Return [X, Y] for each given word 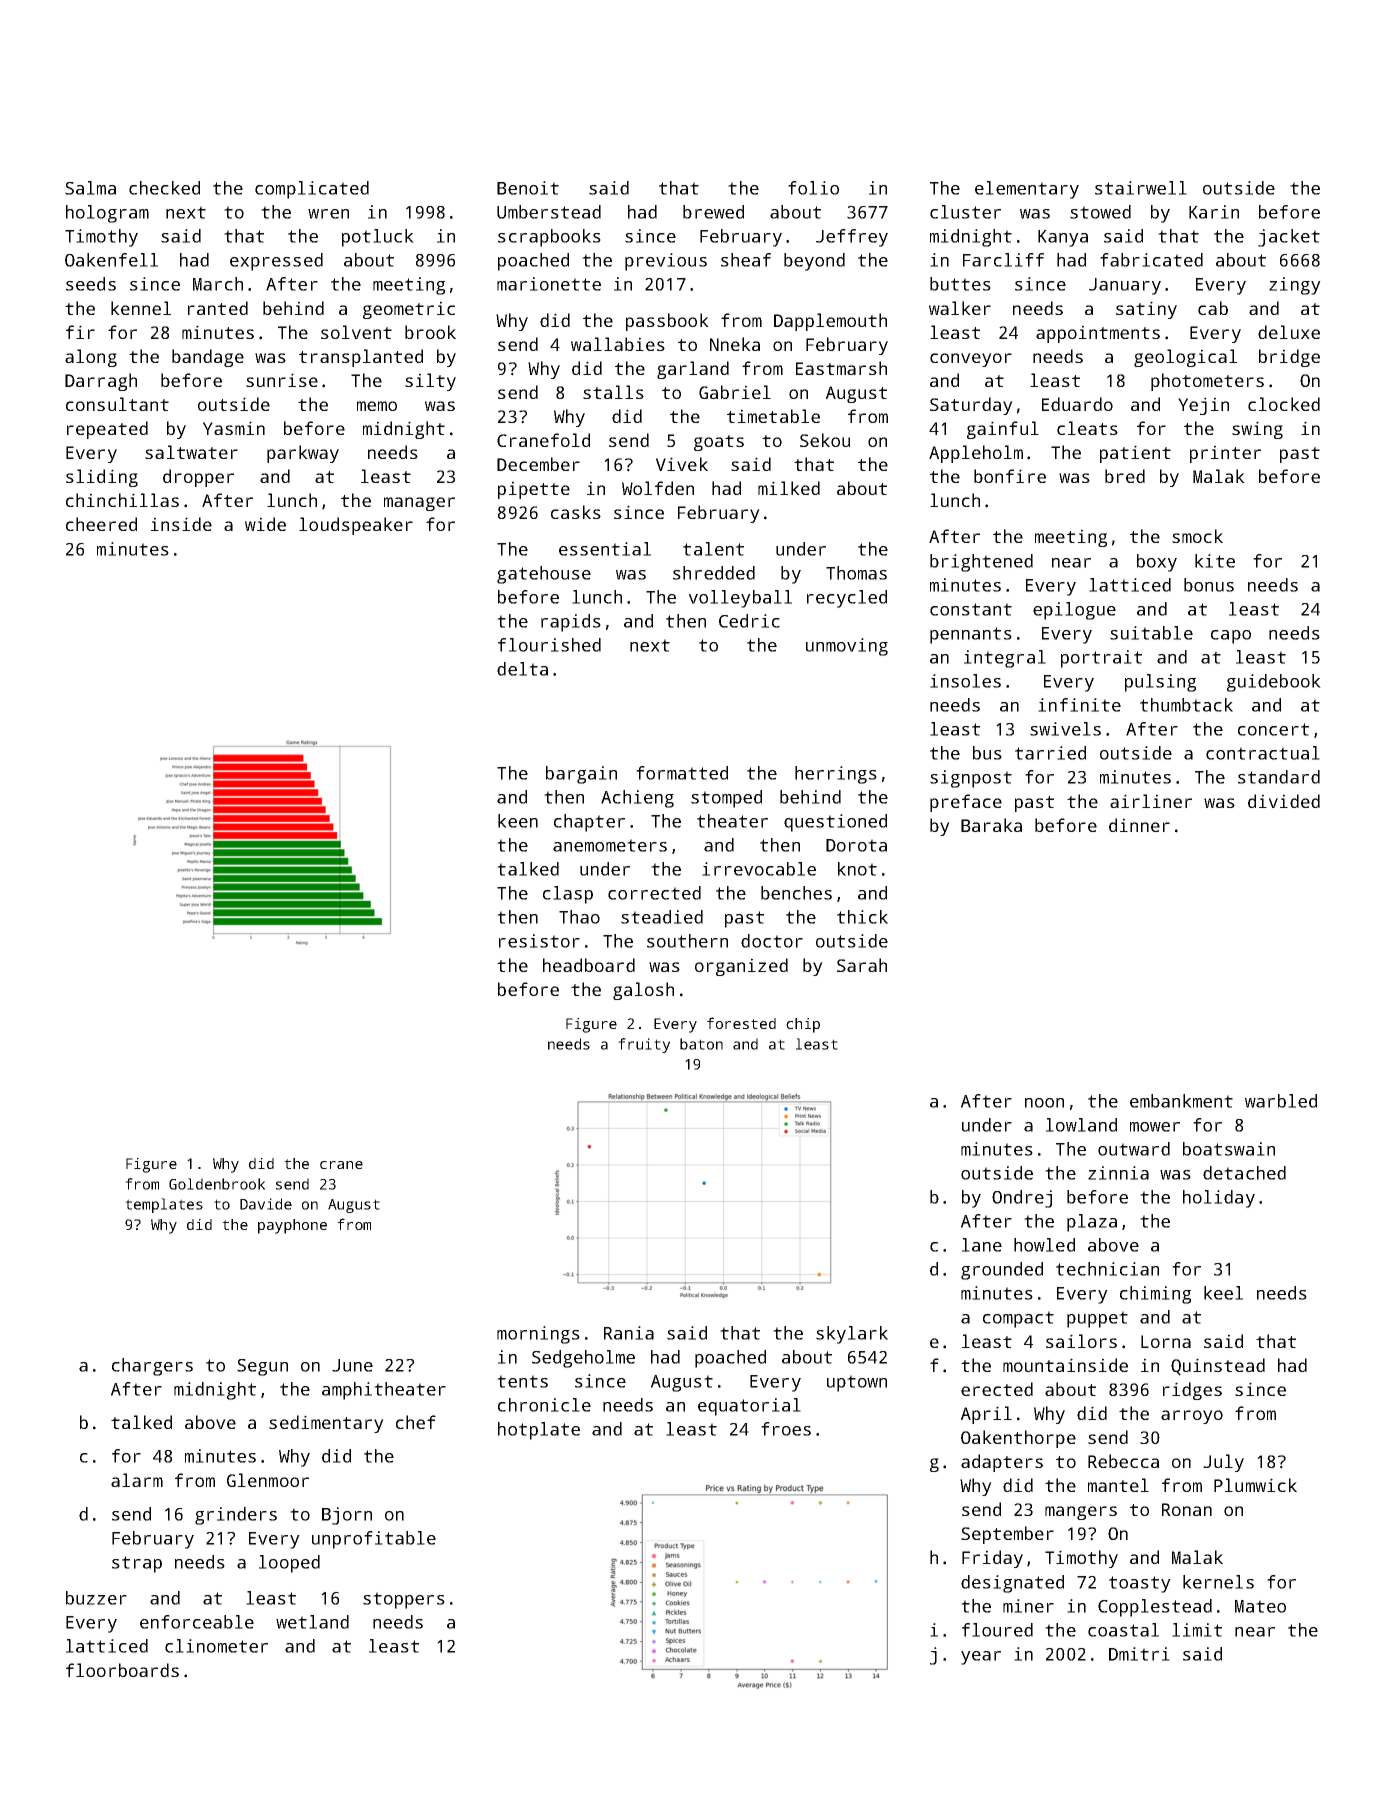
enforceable [197, 1622]
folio [813, 188]
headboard [589, 965]
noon [1044, 1103]
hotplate [539, 1431]
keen [518, 821]
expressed [276, 262]
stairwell [1141, 188]
